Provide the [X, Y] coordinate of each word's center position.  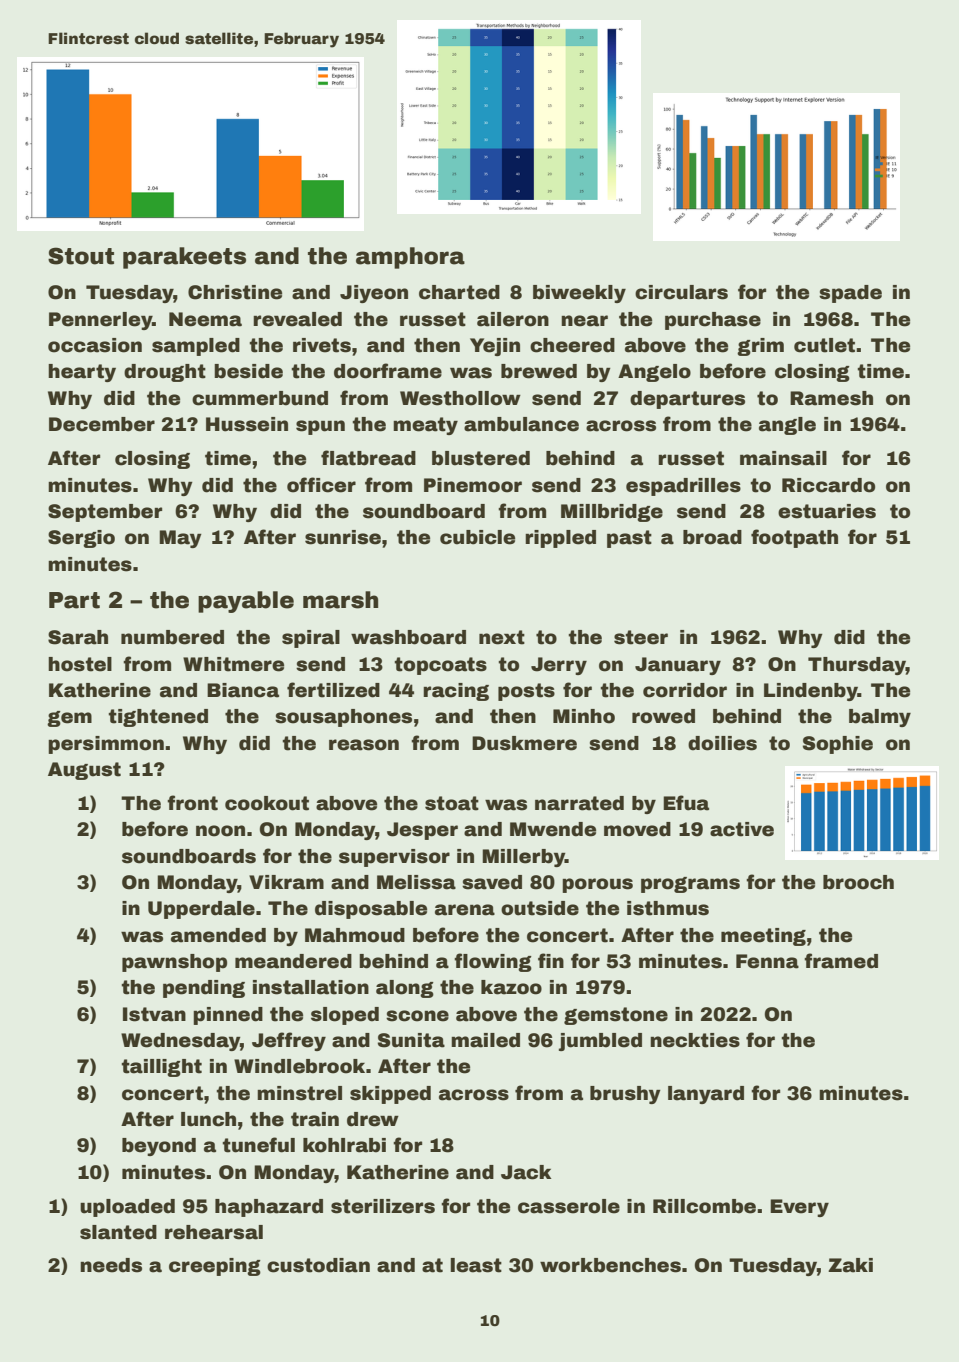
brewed [539, 371]
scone [417, 1016]
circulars [681, 292]
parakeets [184, 258]
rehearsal [214, 1232]
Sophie [838, 745]
